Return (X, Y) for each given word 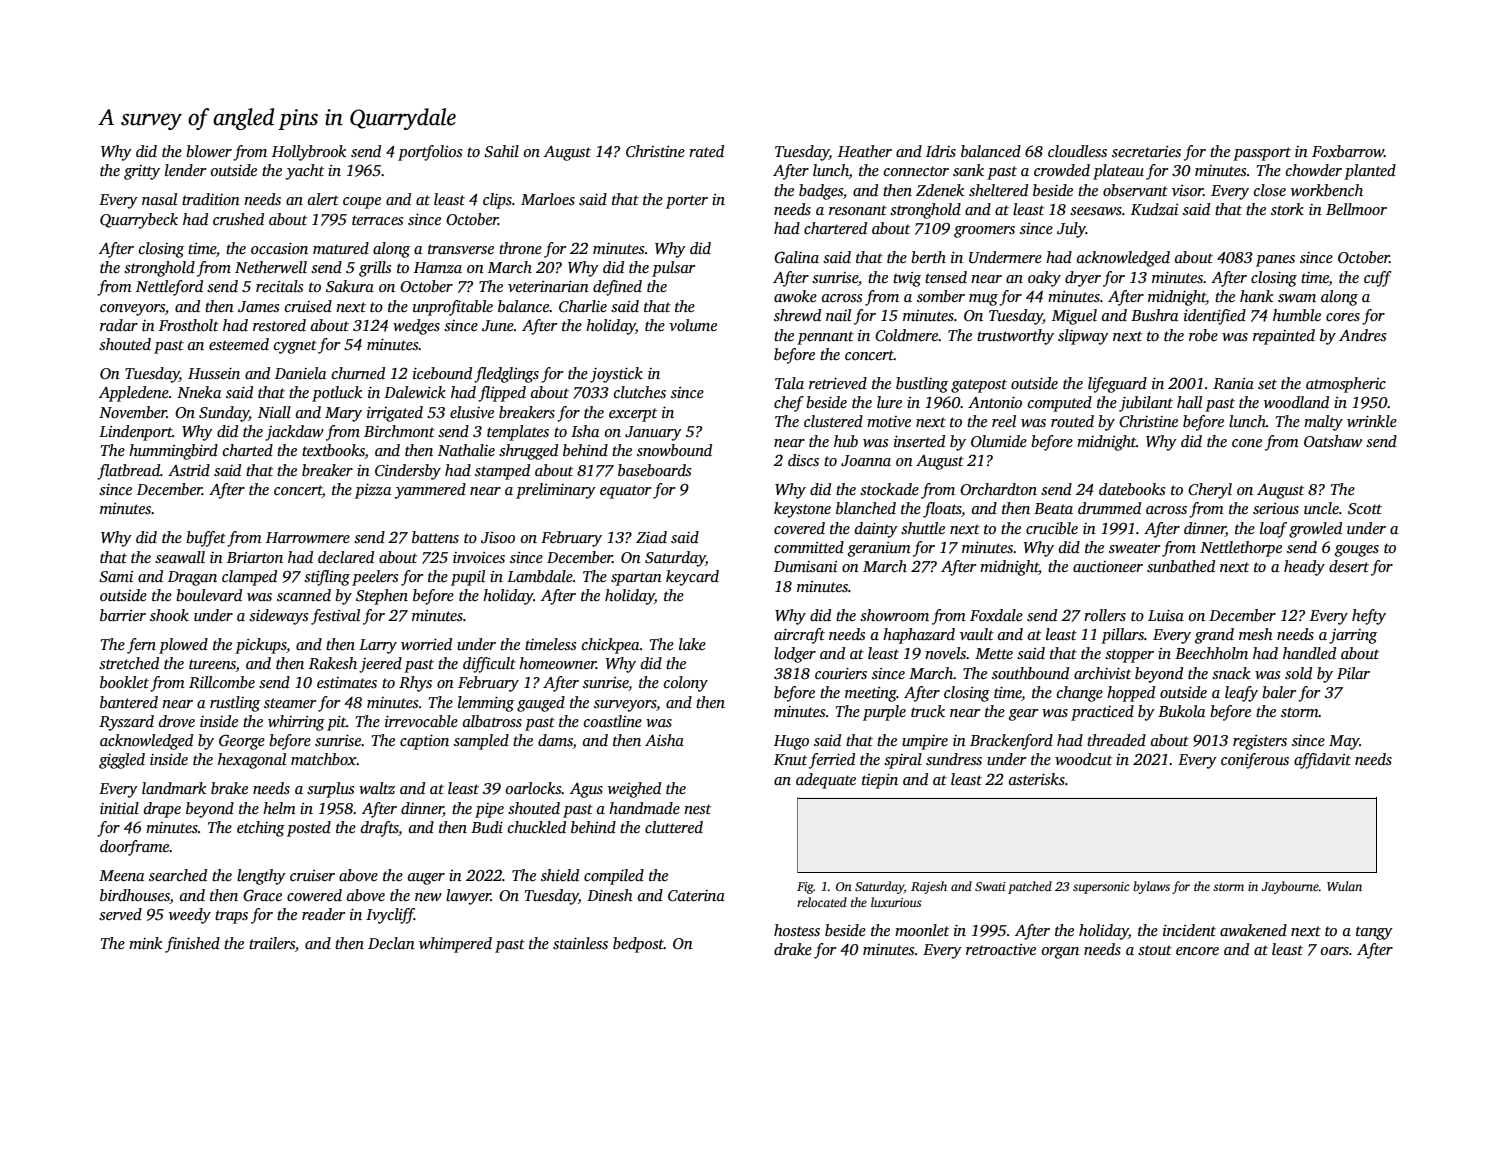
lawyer (468, 897)
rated (706, 151)
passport (1262, 154)
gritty (142, 172)
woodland (1296, 402)
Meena (121, 875)
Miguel (1074, 317)
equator (625, 492)
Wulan (1344, 886)
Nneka (199, 392)
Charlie (583, 306)
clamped (249, 578)
